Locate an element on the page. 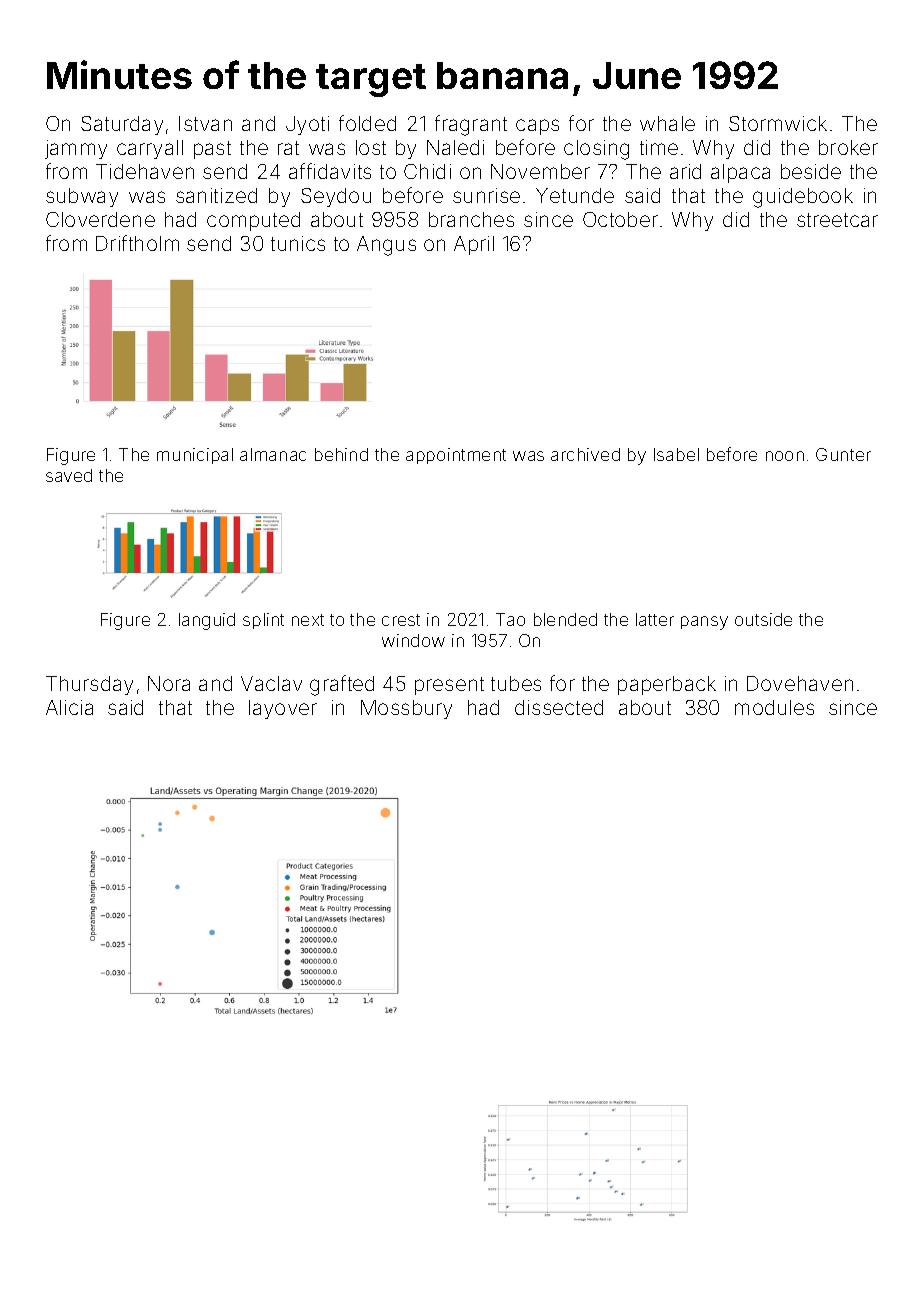 Image resolution: width=924 pixels, height=1314 pixels. Stormwick is located at coordinates (778, 123).
